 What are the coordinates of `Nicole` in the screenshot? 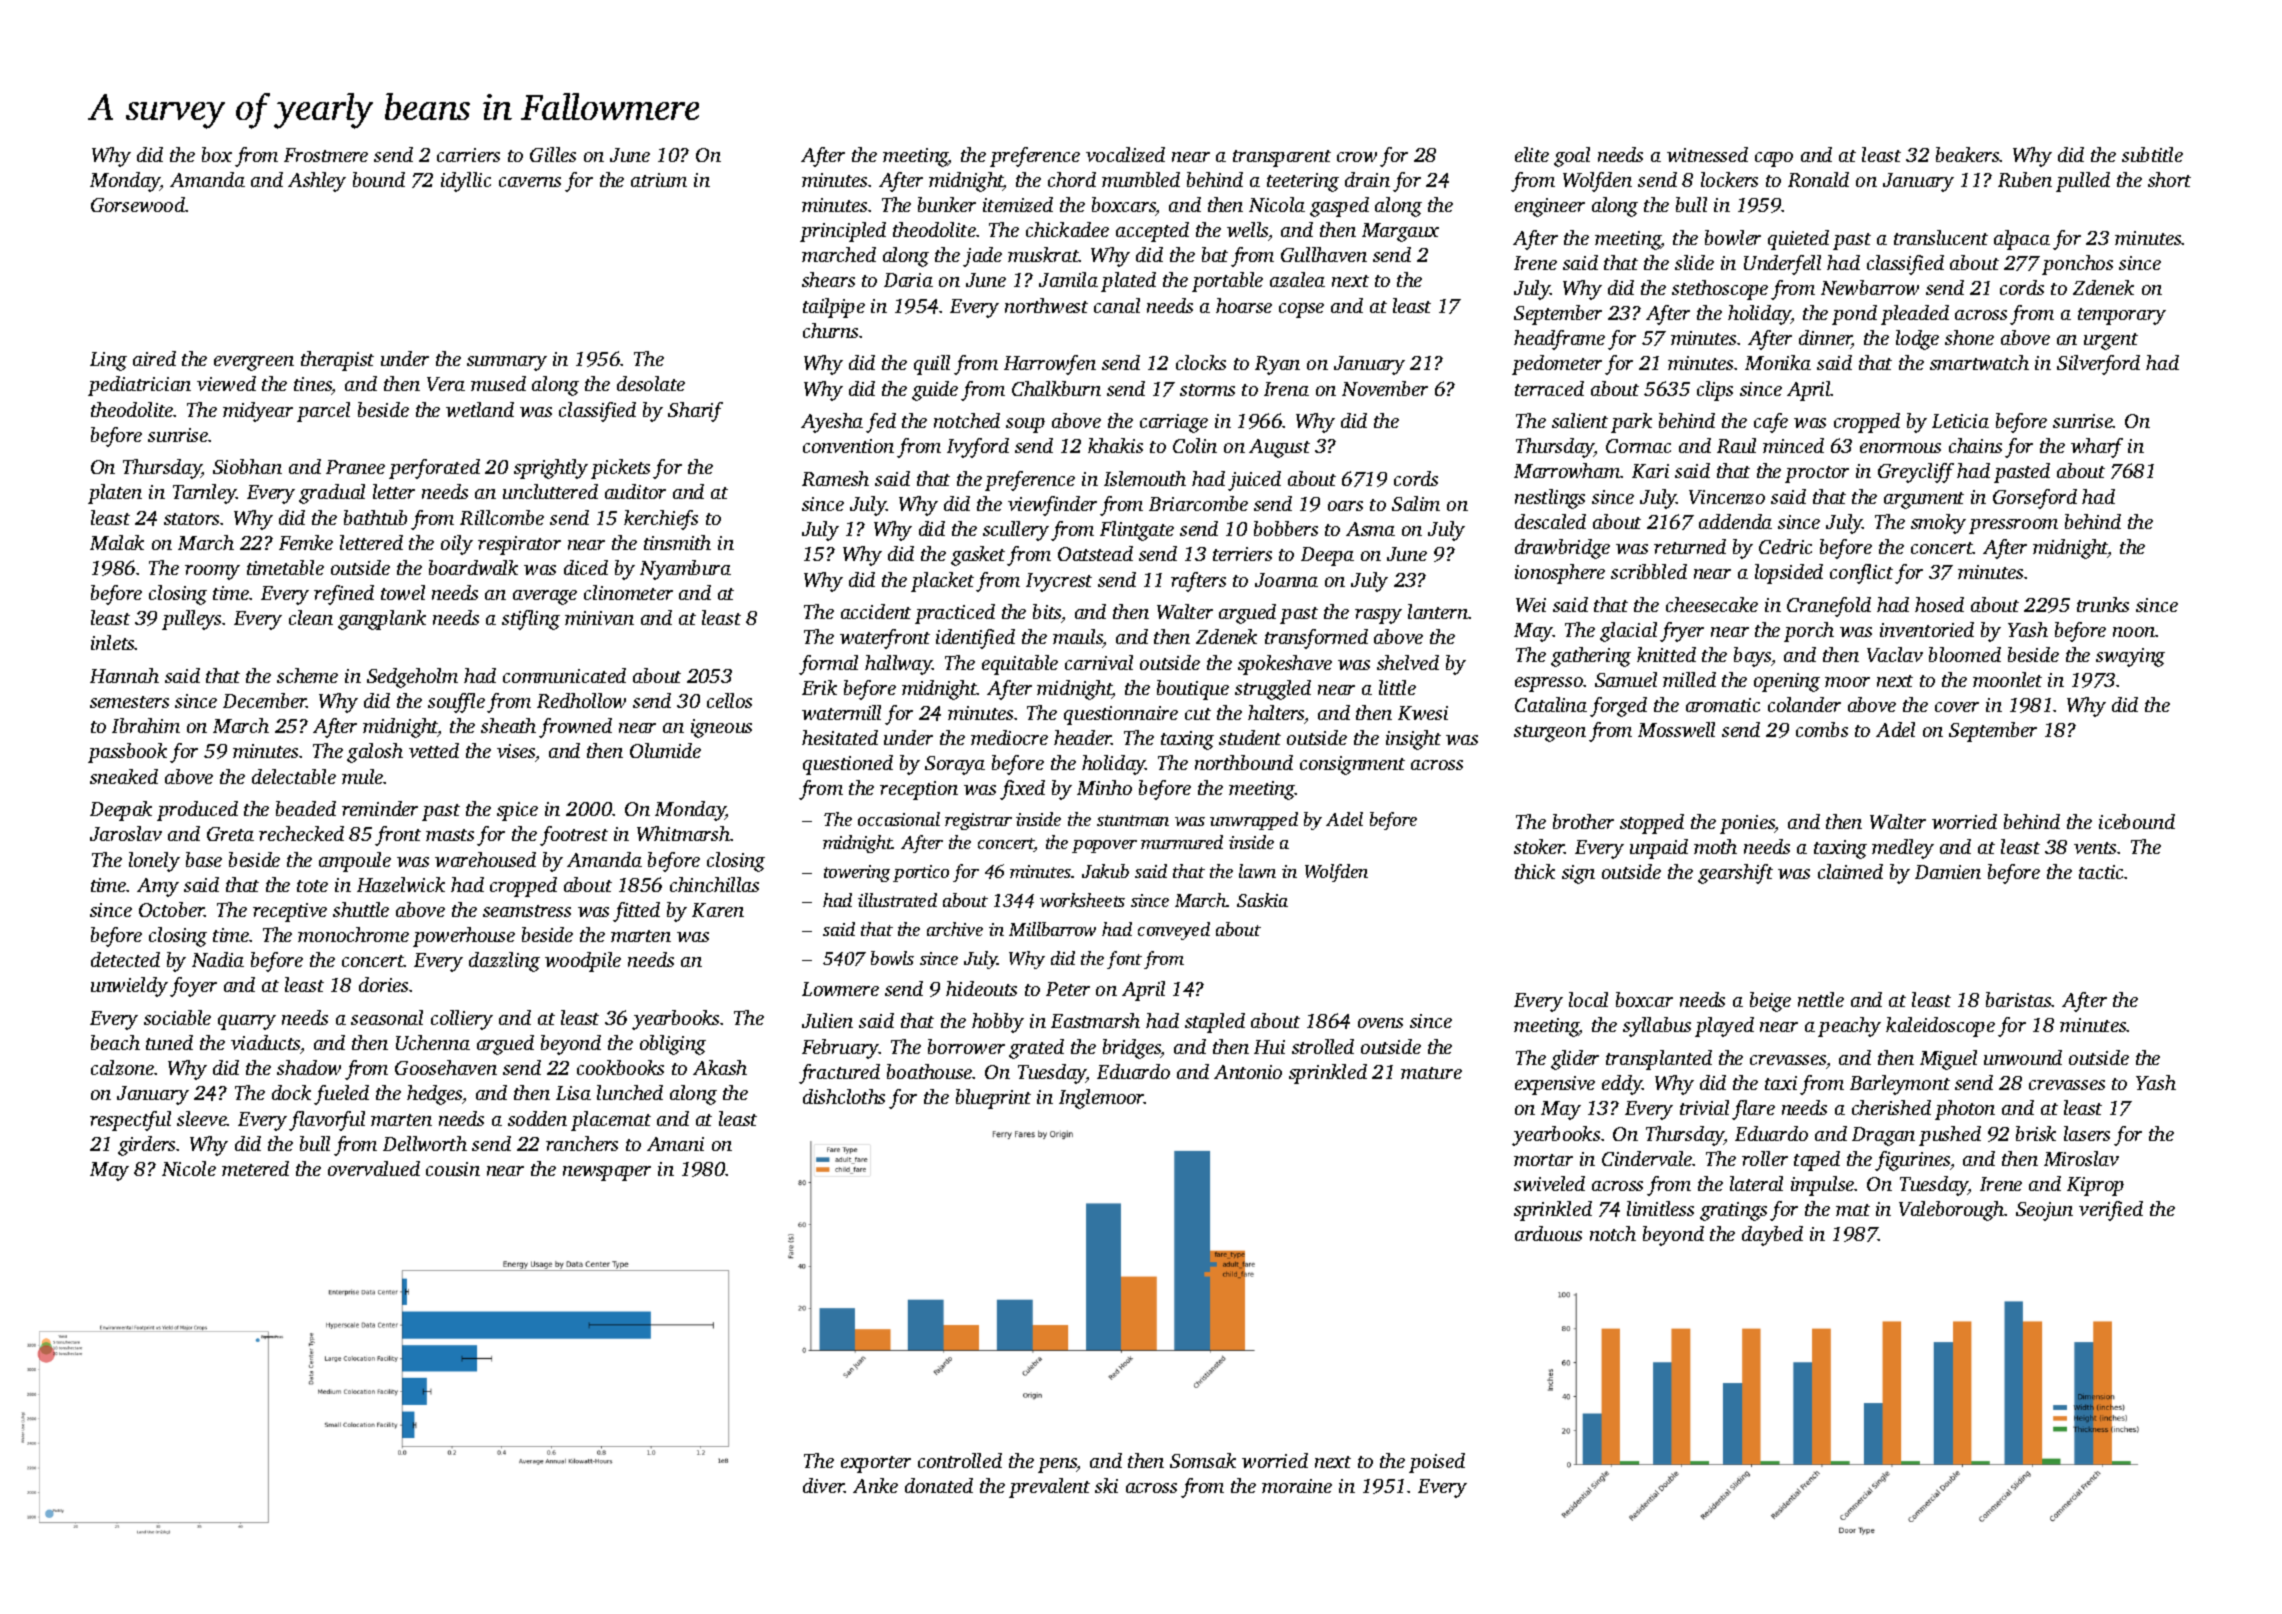 It's located at (189, 1168).
